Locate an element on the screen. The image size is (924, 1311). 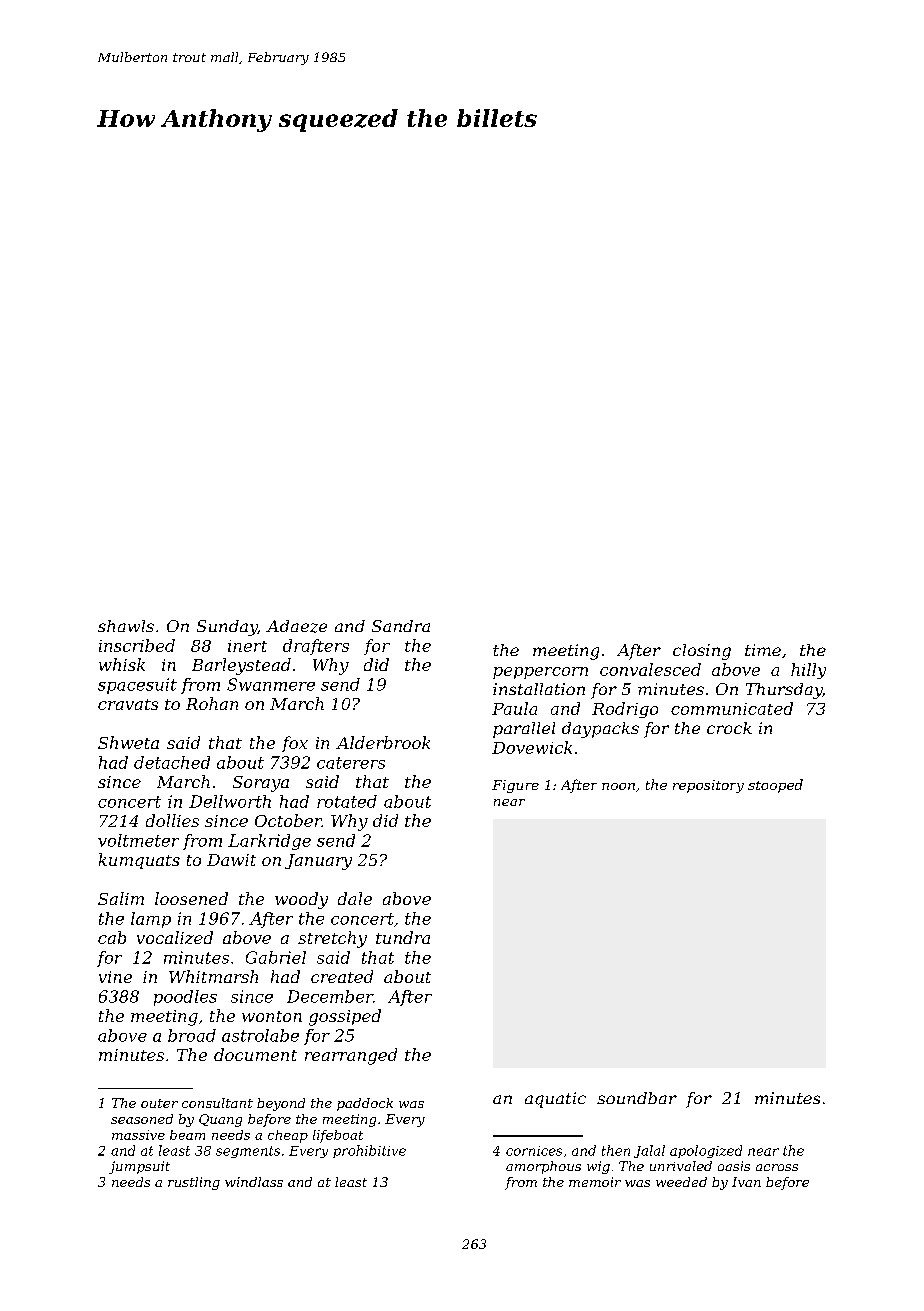
consultant is located at coordinates (217, 1103).
